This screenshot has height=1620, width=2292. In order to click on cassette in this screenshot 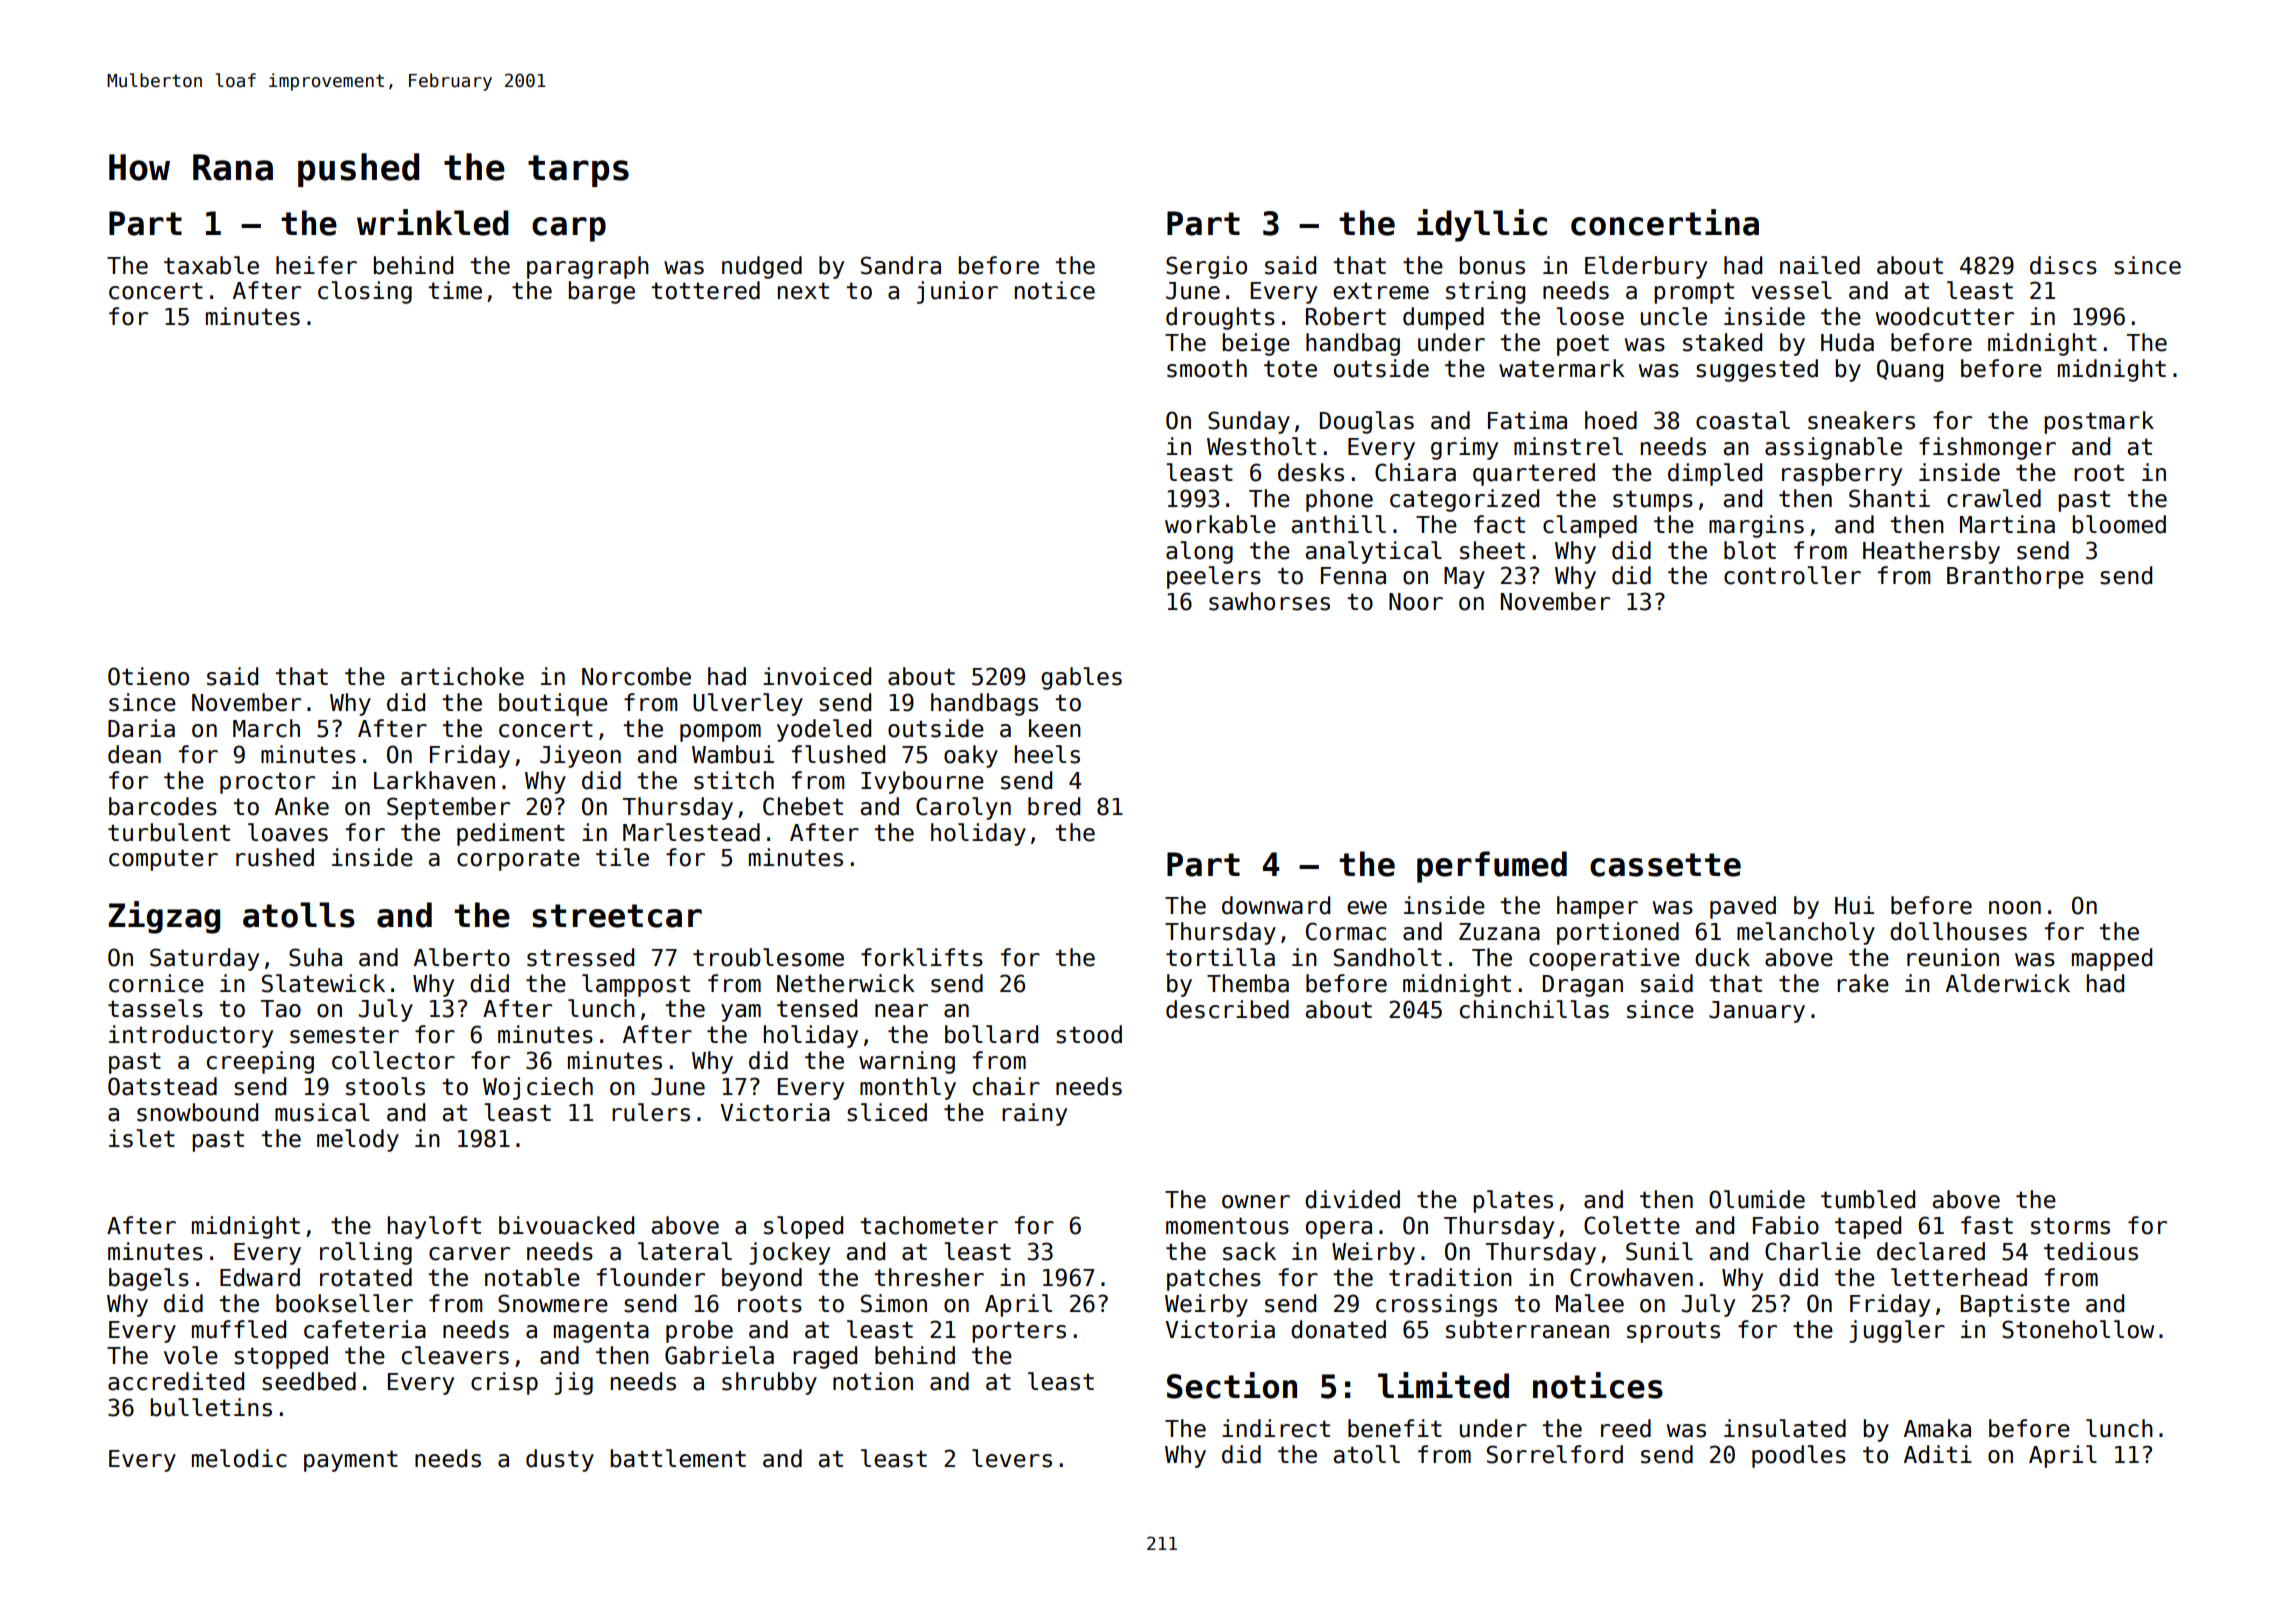, I will do `click(1665, 865)`.
